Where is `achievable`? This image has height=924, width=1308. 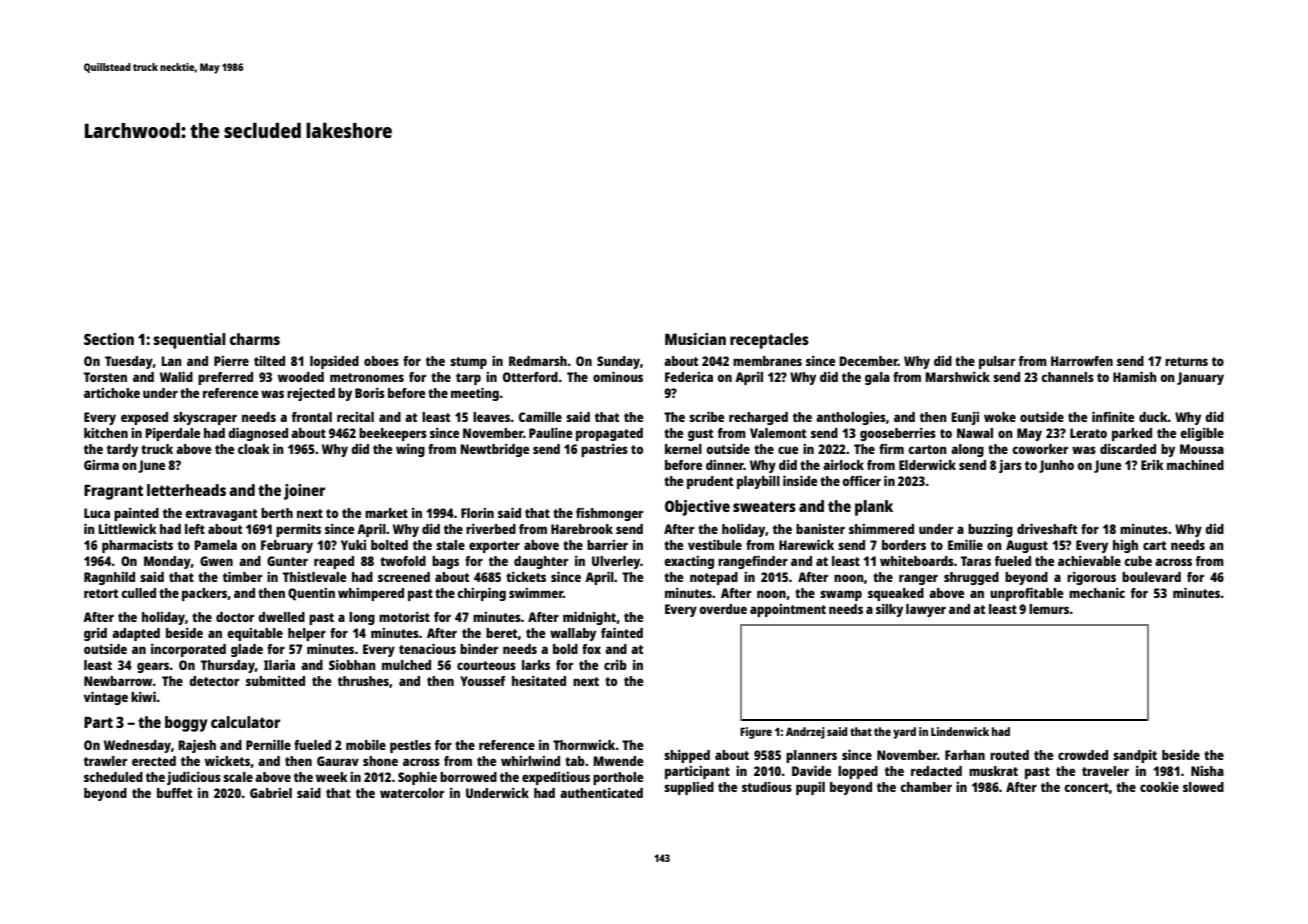
achievable is located at coordinates (1089, 561).
